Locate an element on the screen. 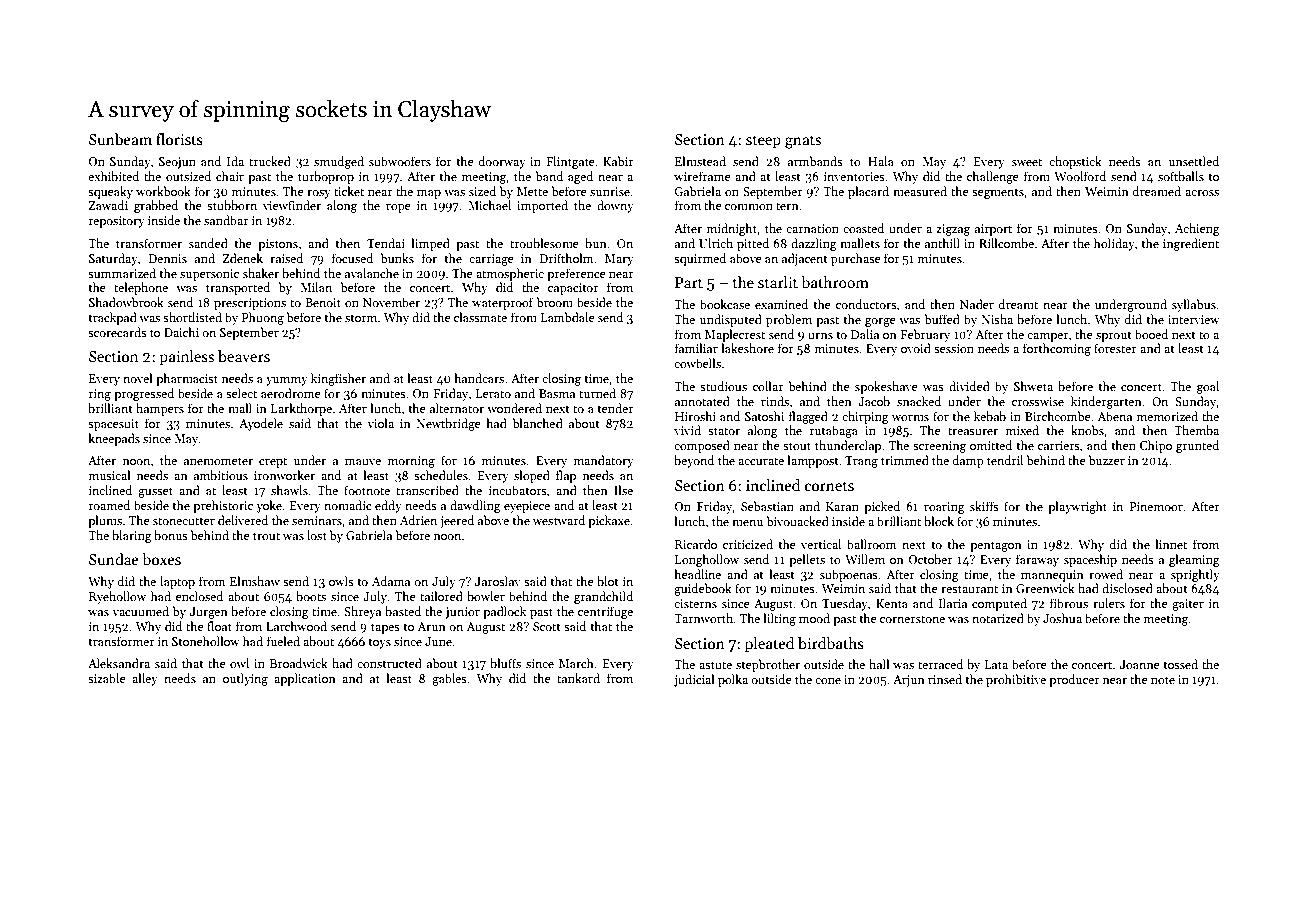 This screenshot has width=1308, height=924. stepbrother is located at coordinates (768, 665).
